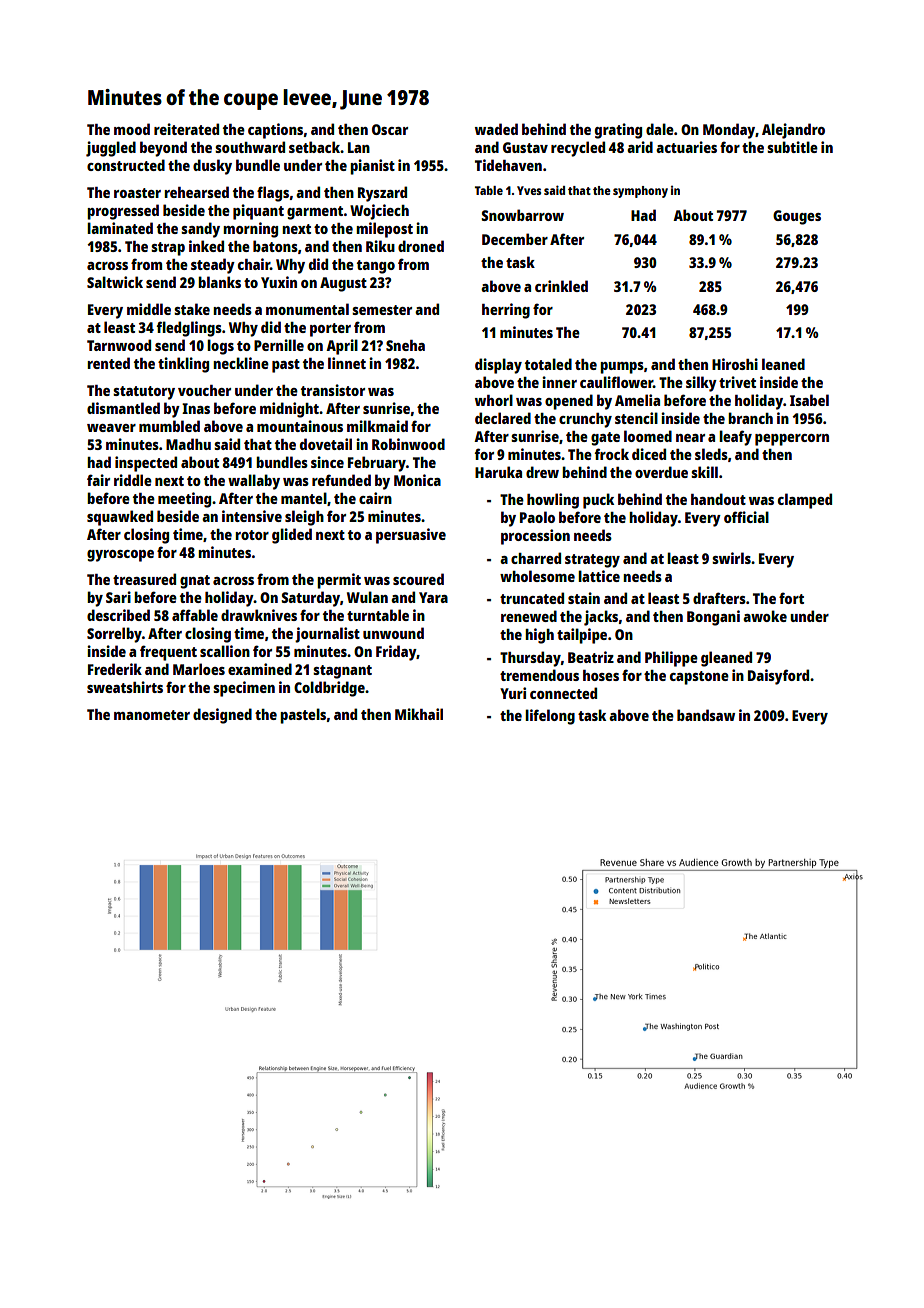 The height and width of the screenshot is (1308, 924). What do you see at coordinates (186, 129) in the screenshot?
I see `reiterated` at bounding box center [186, 129].
